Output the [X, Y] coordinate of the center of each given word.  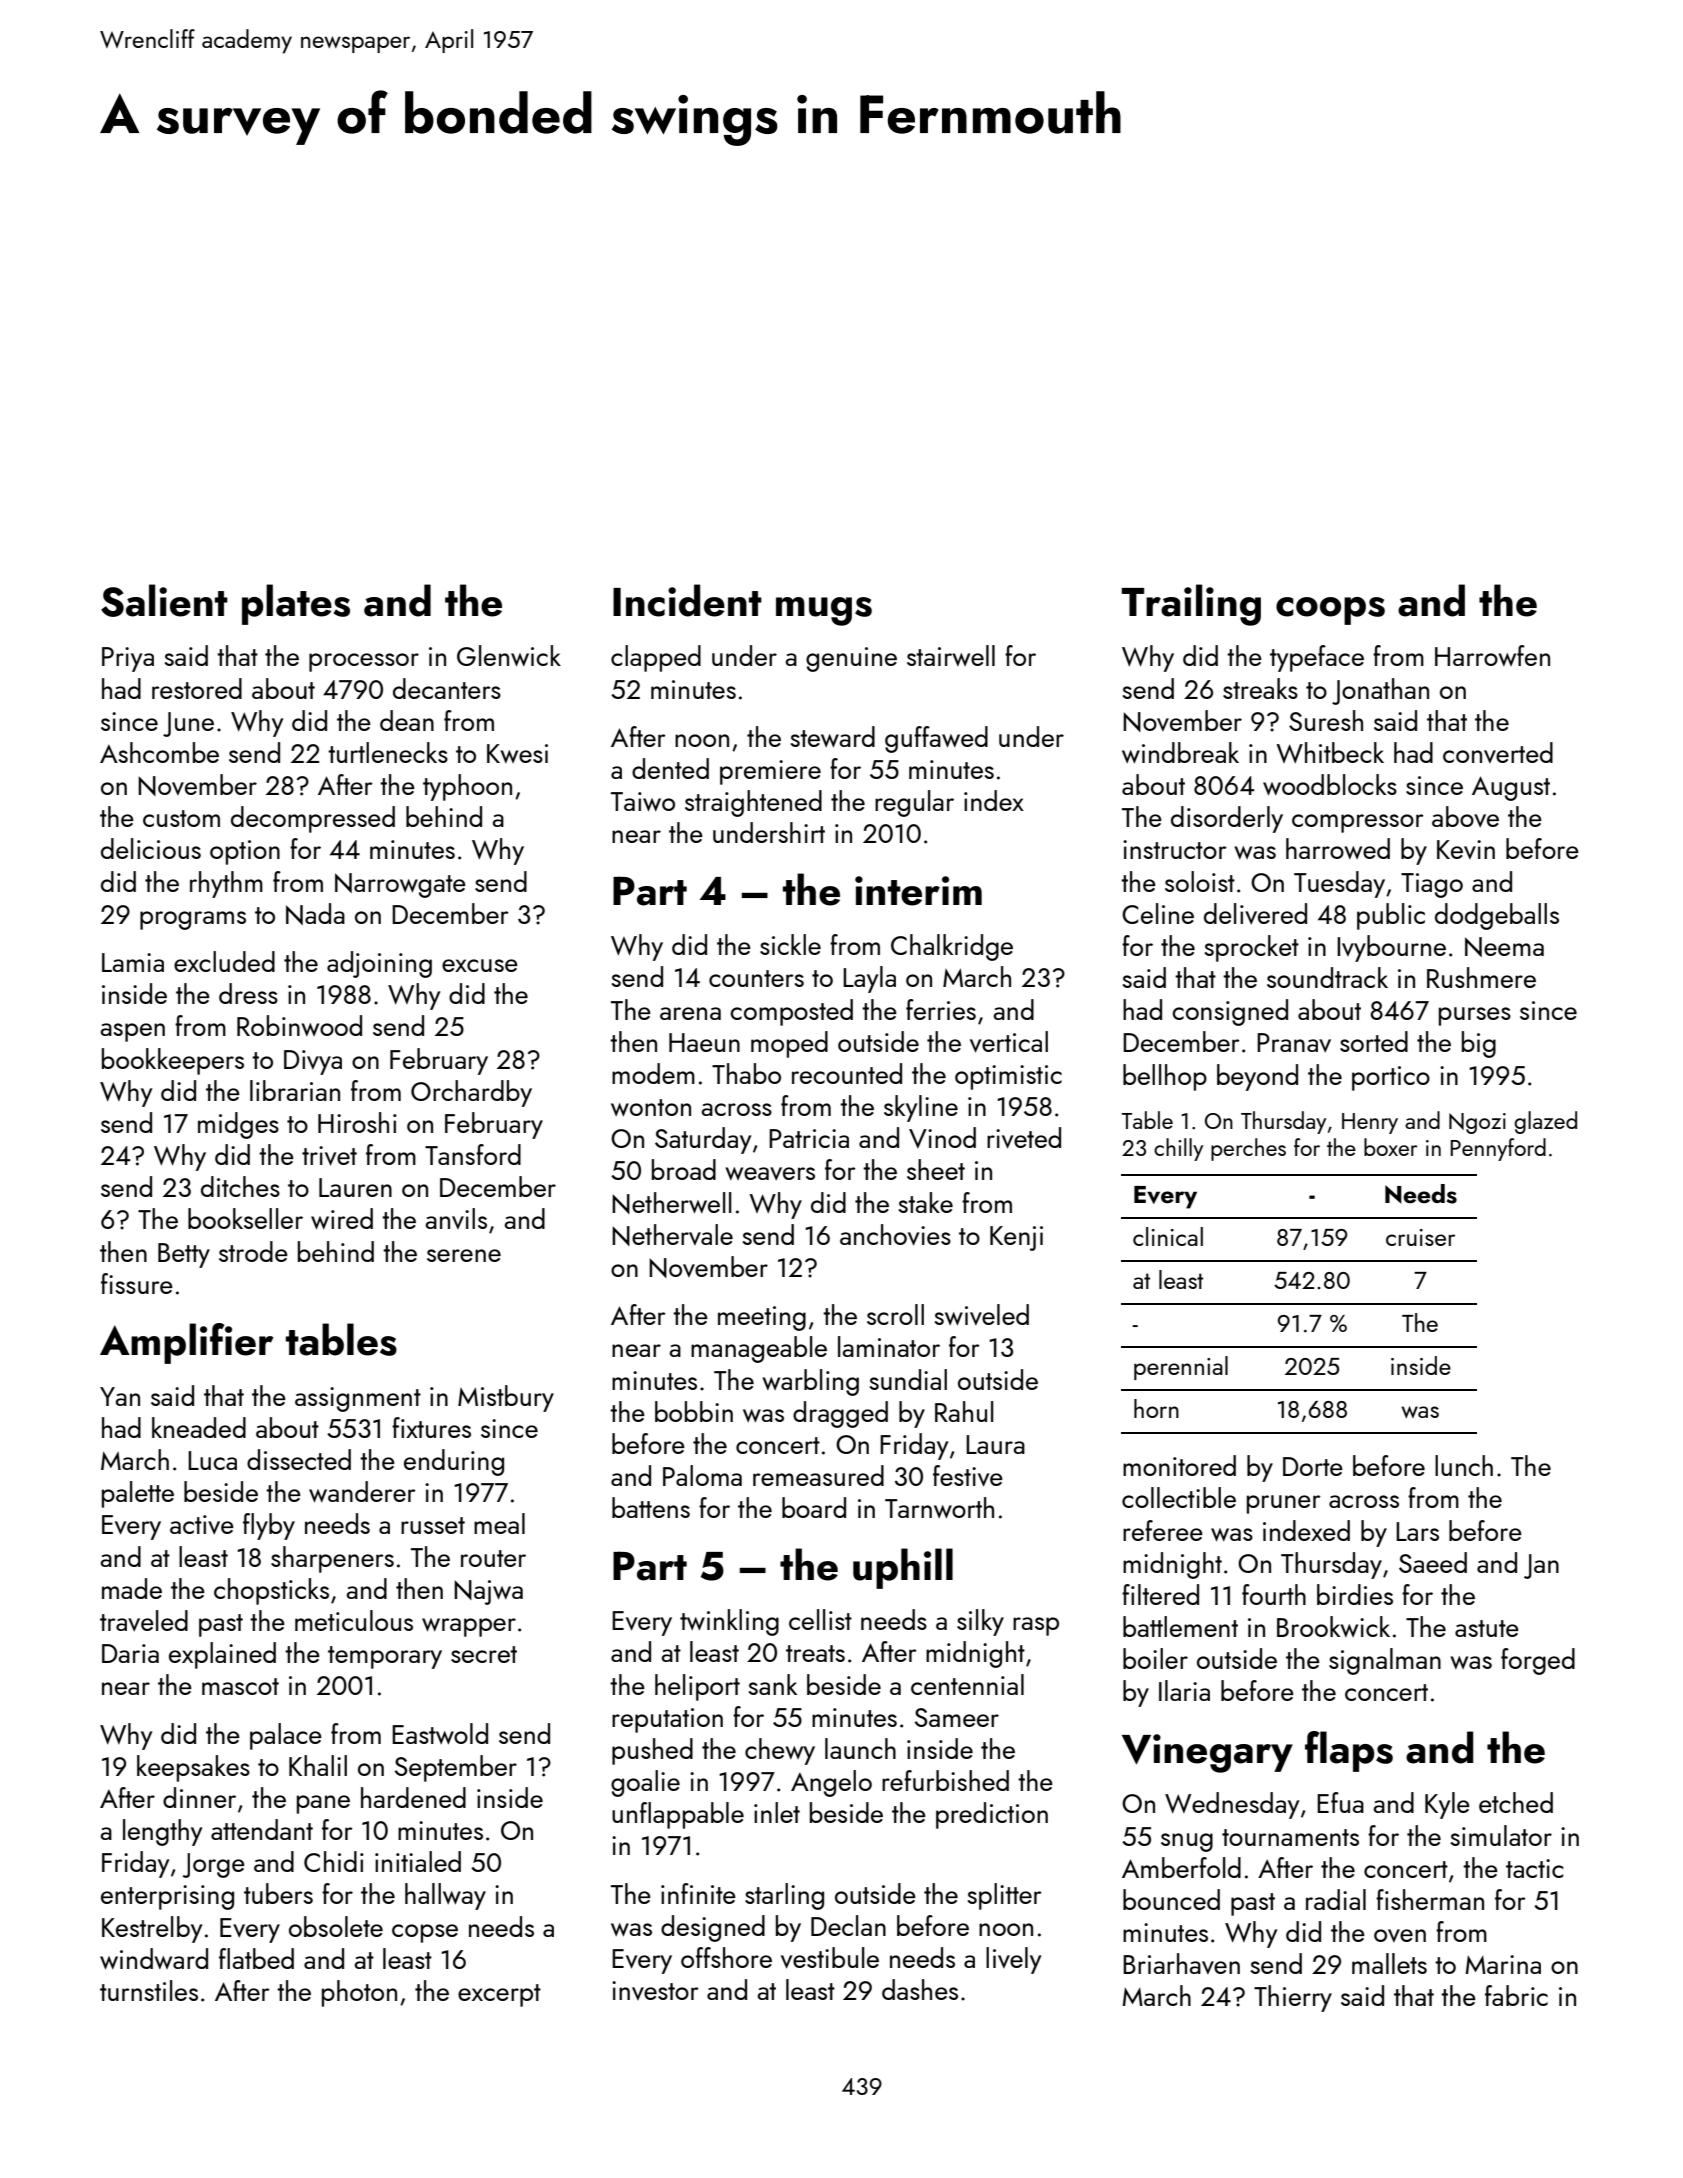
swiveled [982, 1315]
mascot [240, 1686]
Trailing [1191, 605]
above [1465, 817]
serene [464, 1255]
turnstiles [149, 1990]
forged [1538, 1661]
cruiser [1420, 1237]
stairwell [951, 655]
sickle [790, 944]
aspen [132, 1032]
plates [296, 604]
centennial [967, 1684]
